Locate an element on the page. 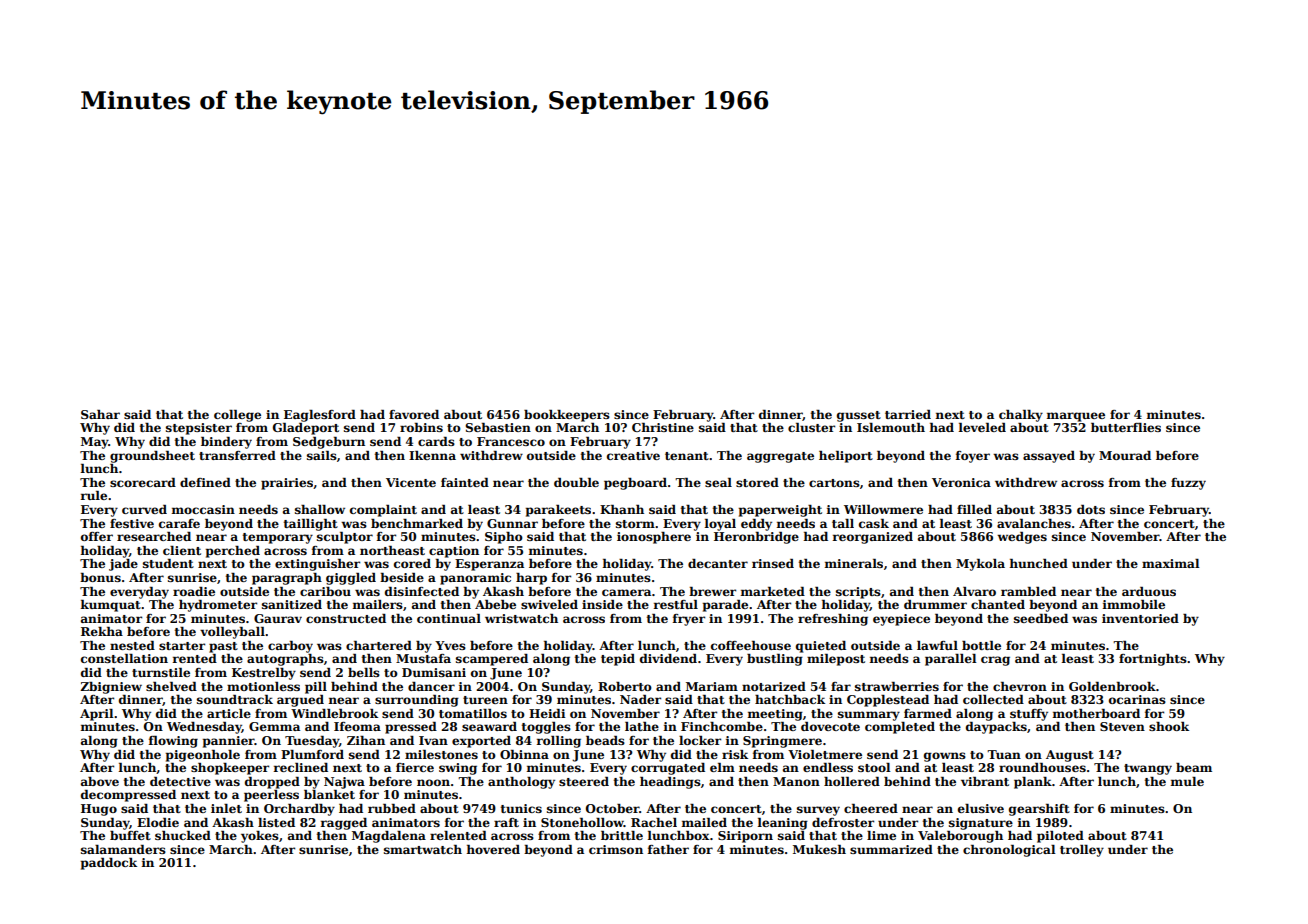  avalanches is located at coordinates (1034, 523).
